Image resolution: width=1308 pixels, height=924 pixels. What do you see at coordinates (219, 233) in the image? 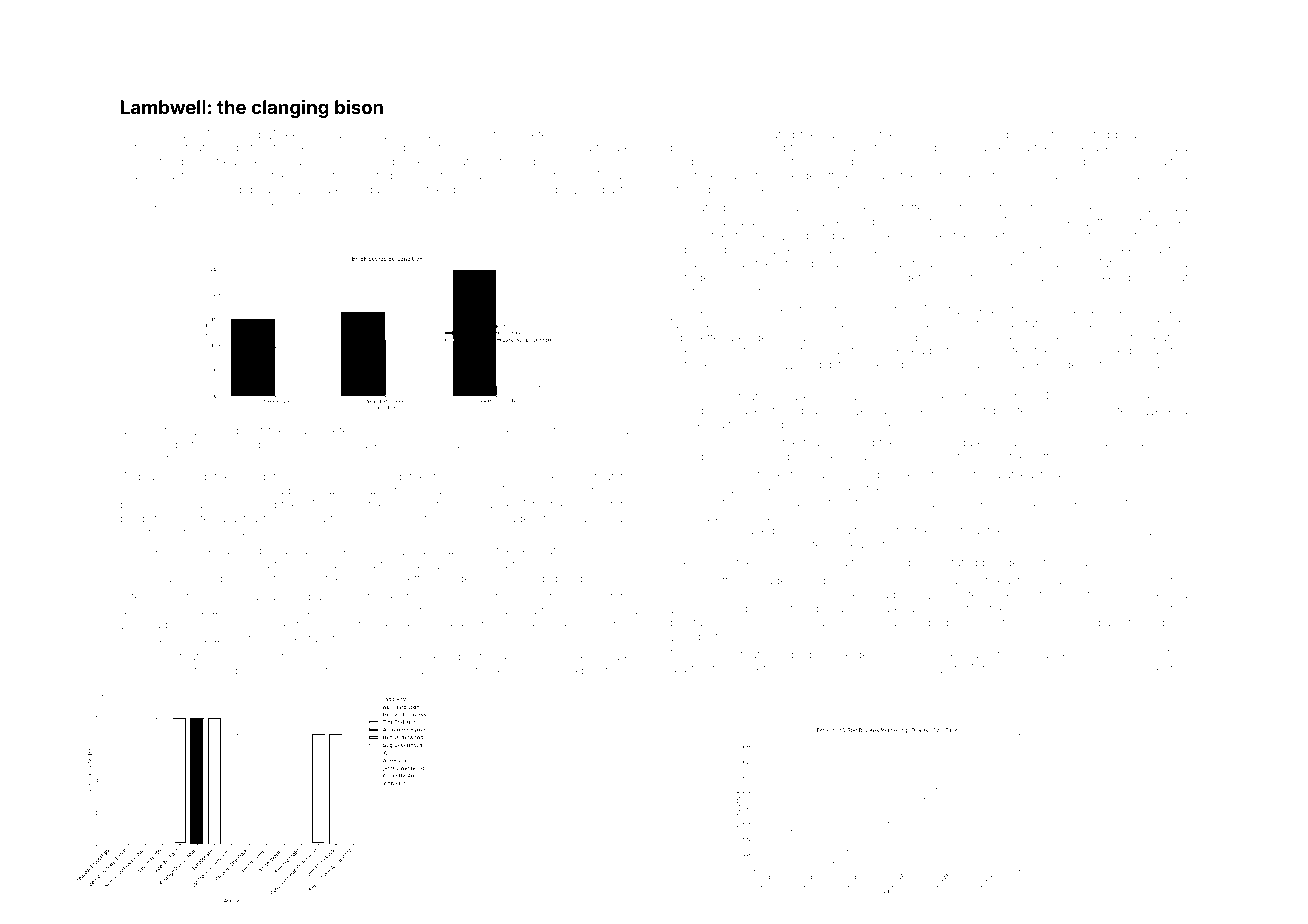
I see `Putri` at bounding box center [219, 233].
